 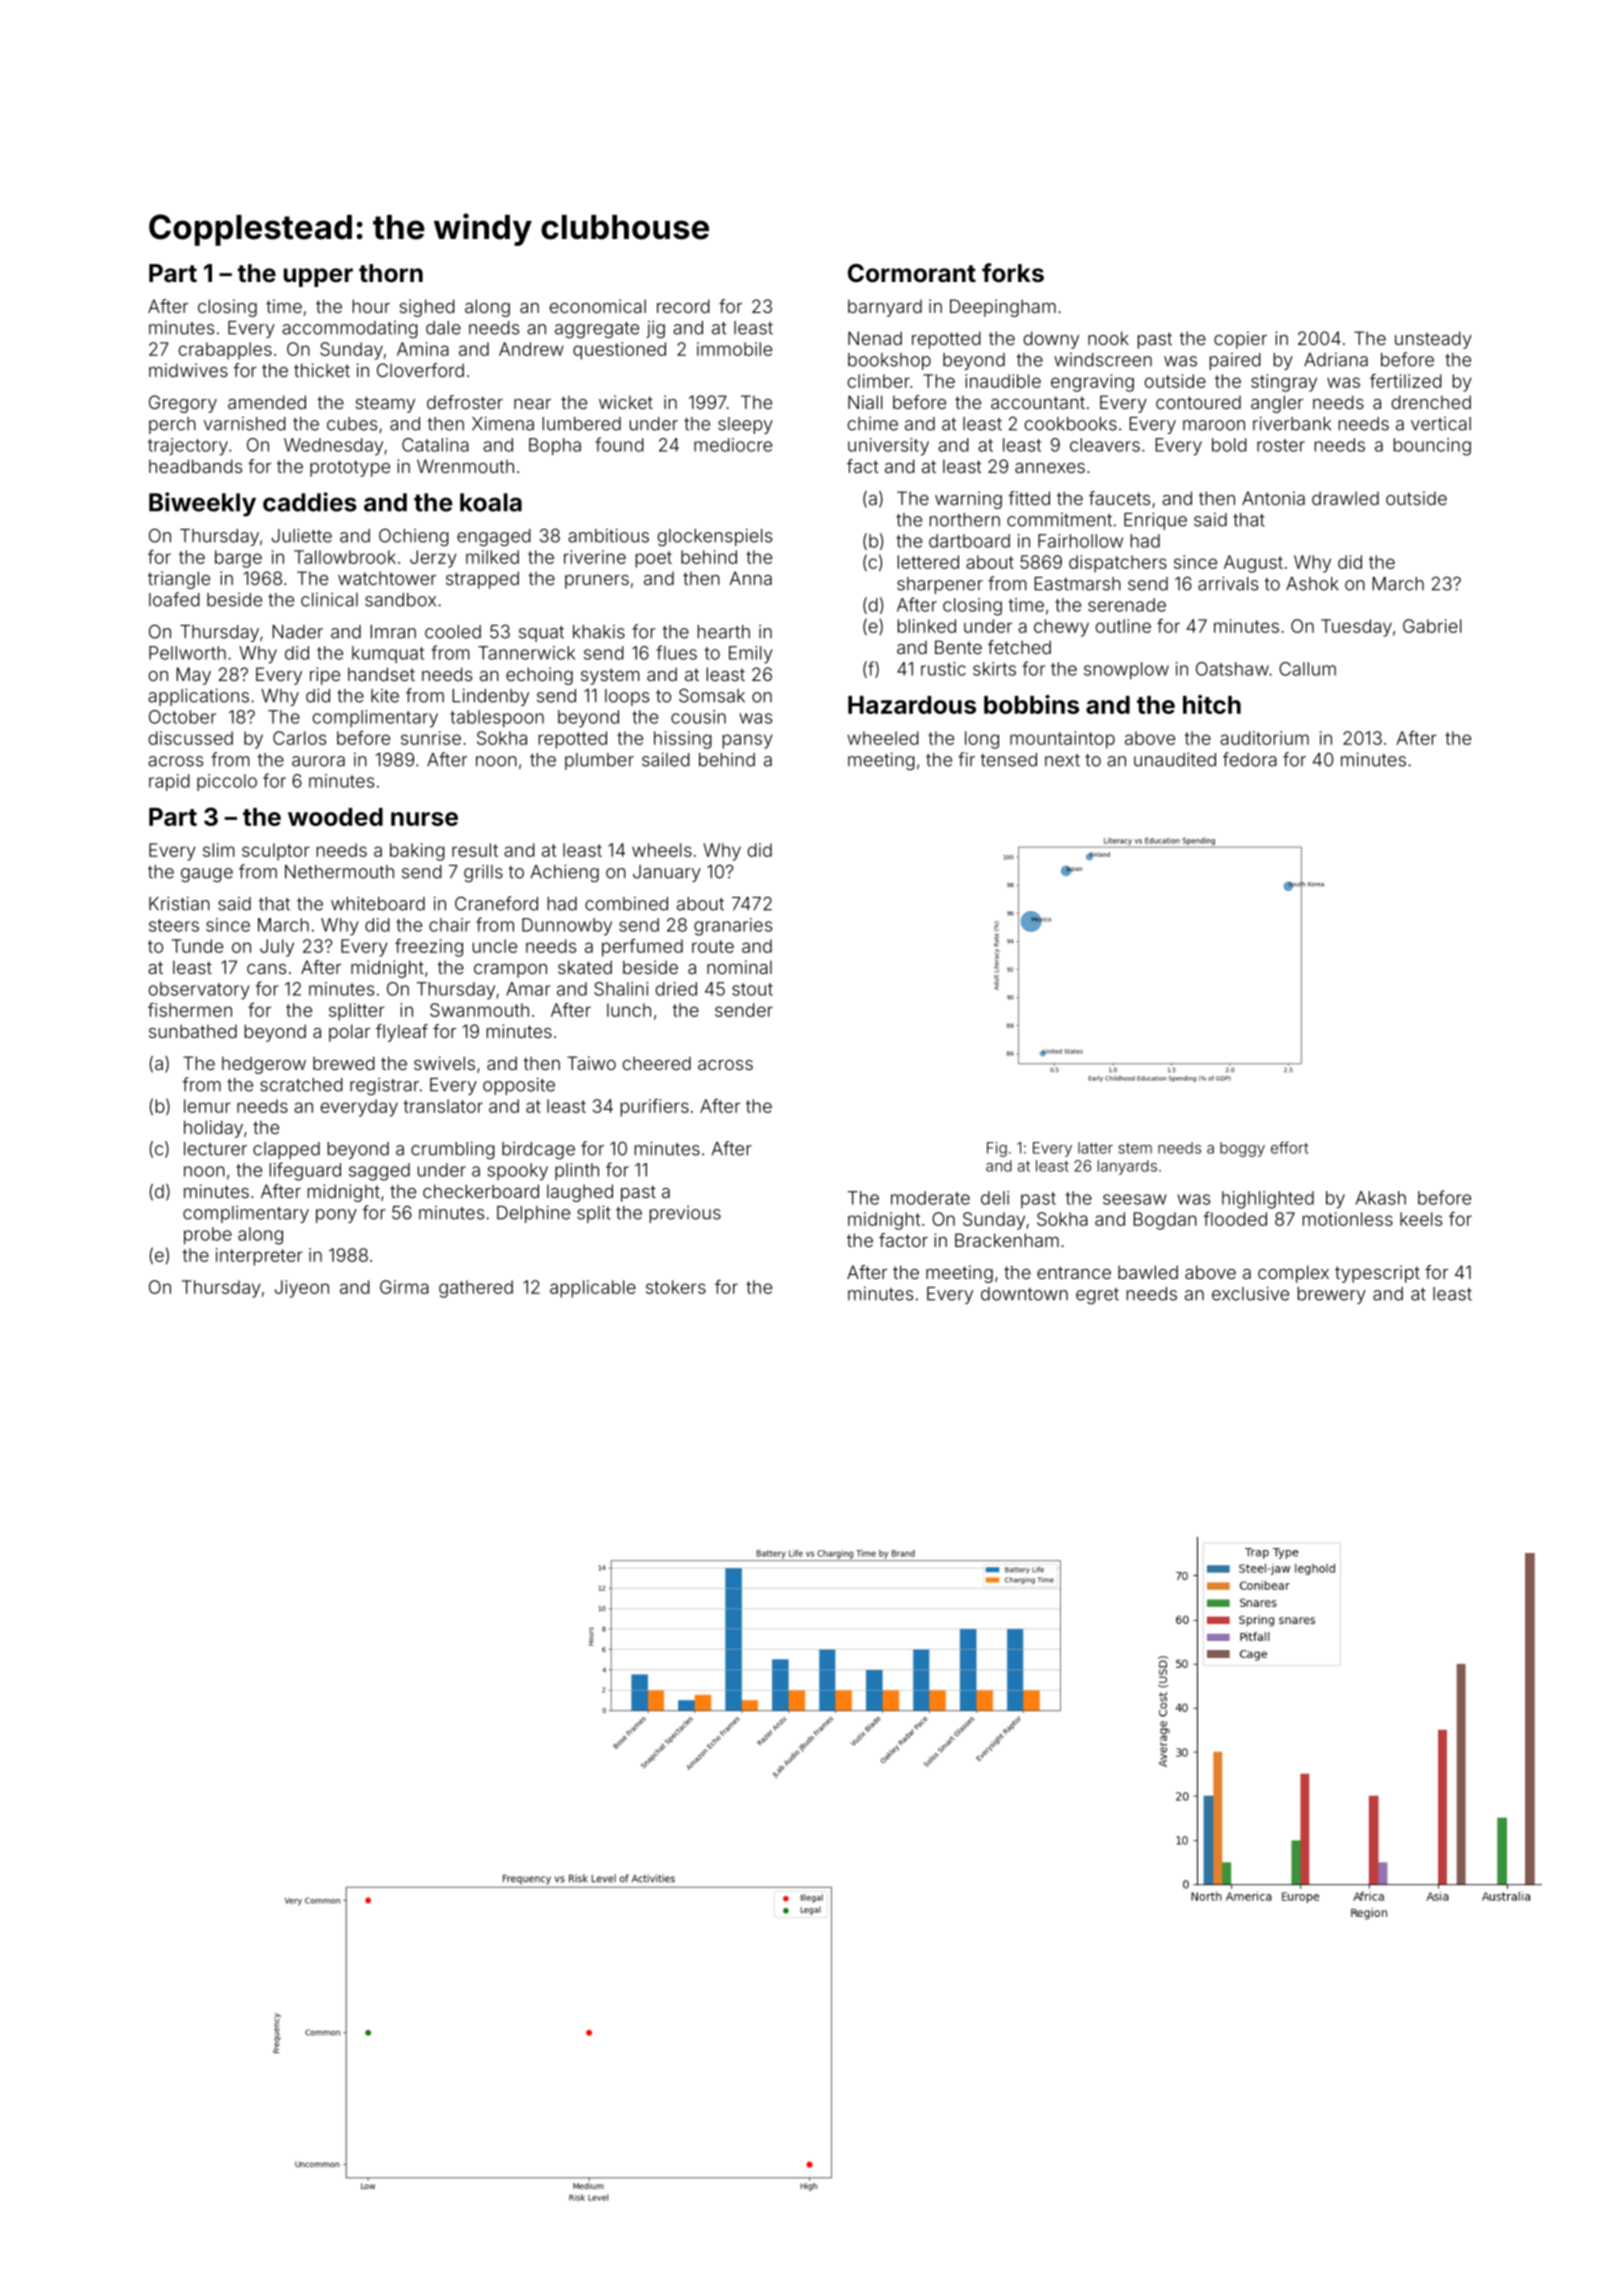 What do you see at coordinates (750, 578) in the image?
I see `Anna` at bounding box center [750, 578].
